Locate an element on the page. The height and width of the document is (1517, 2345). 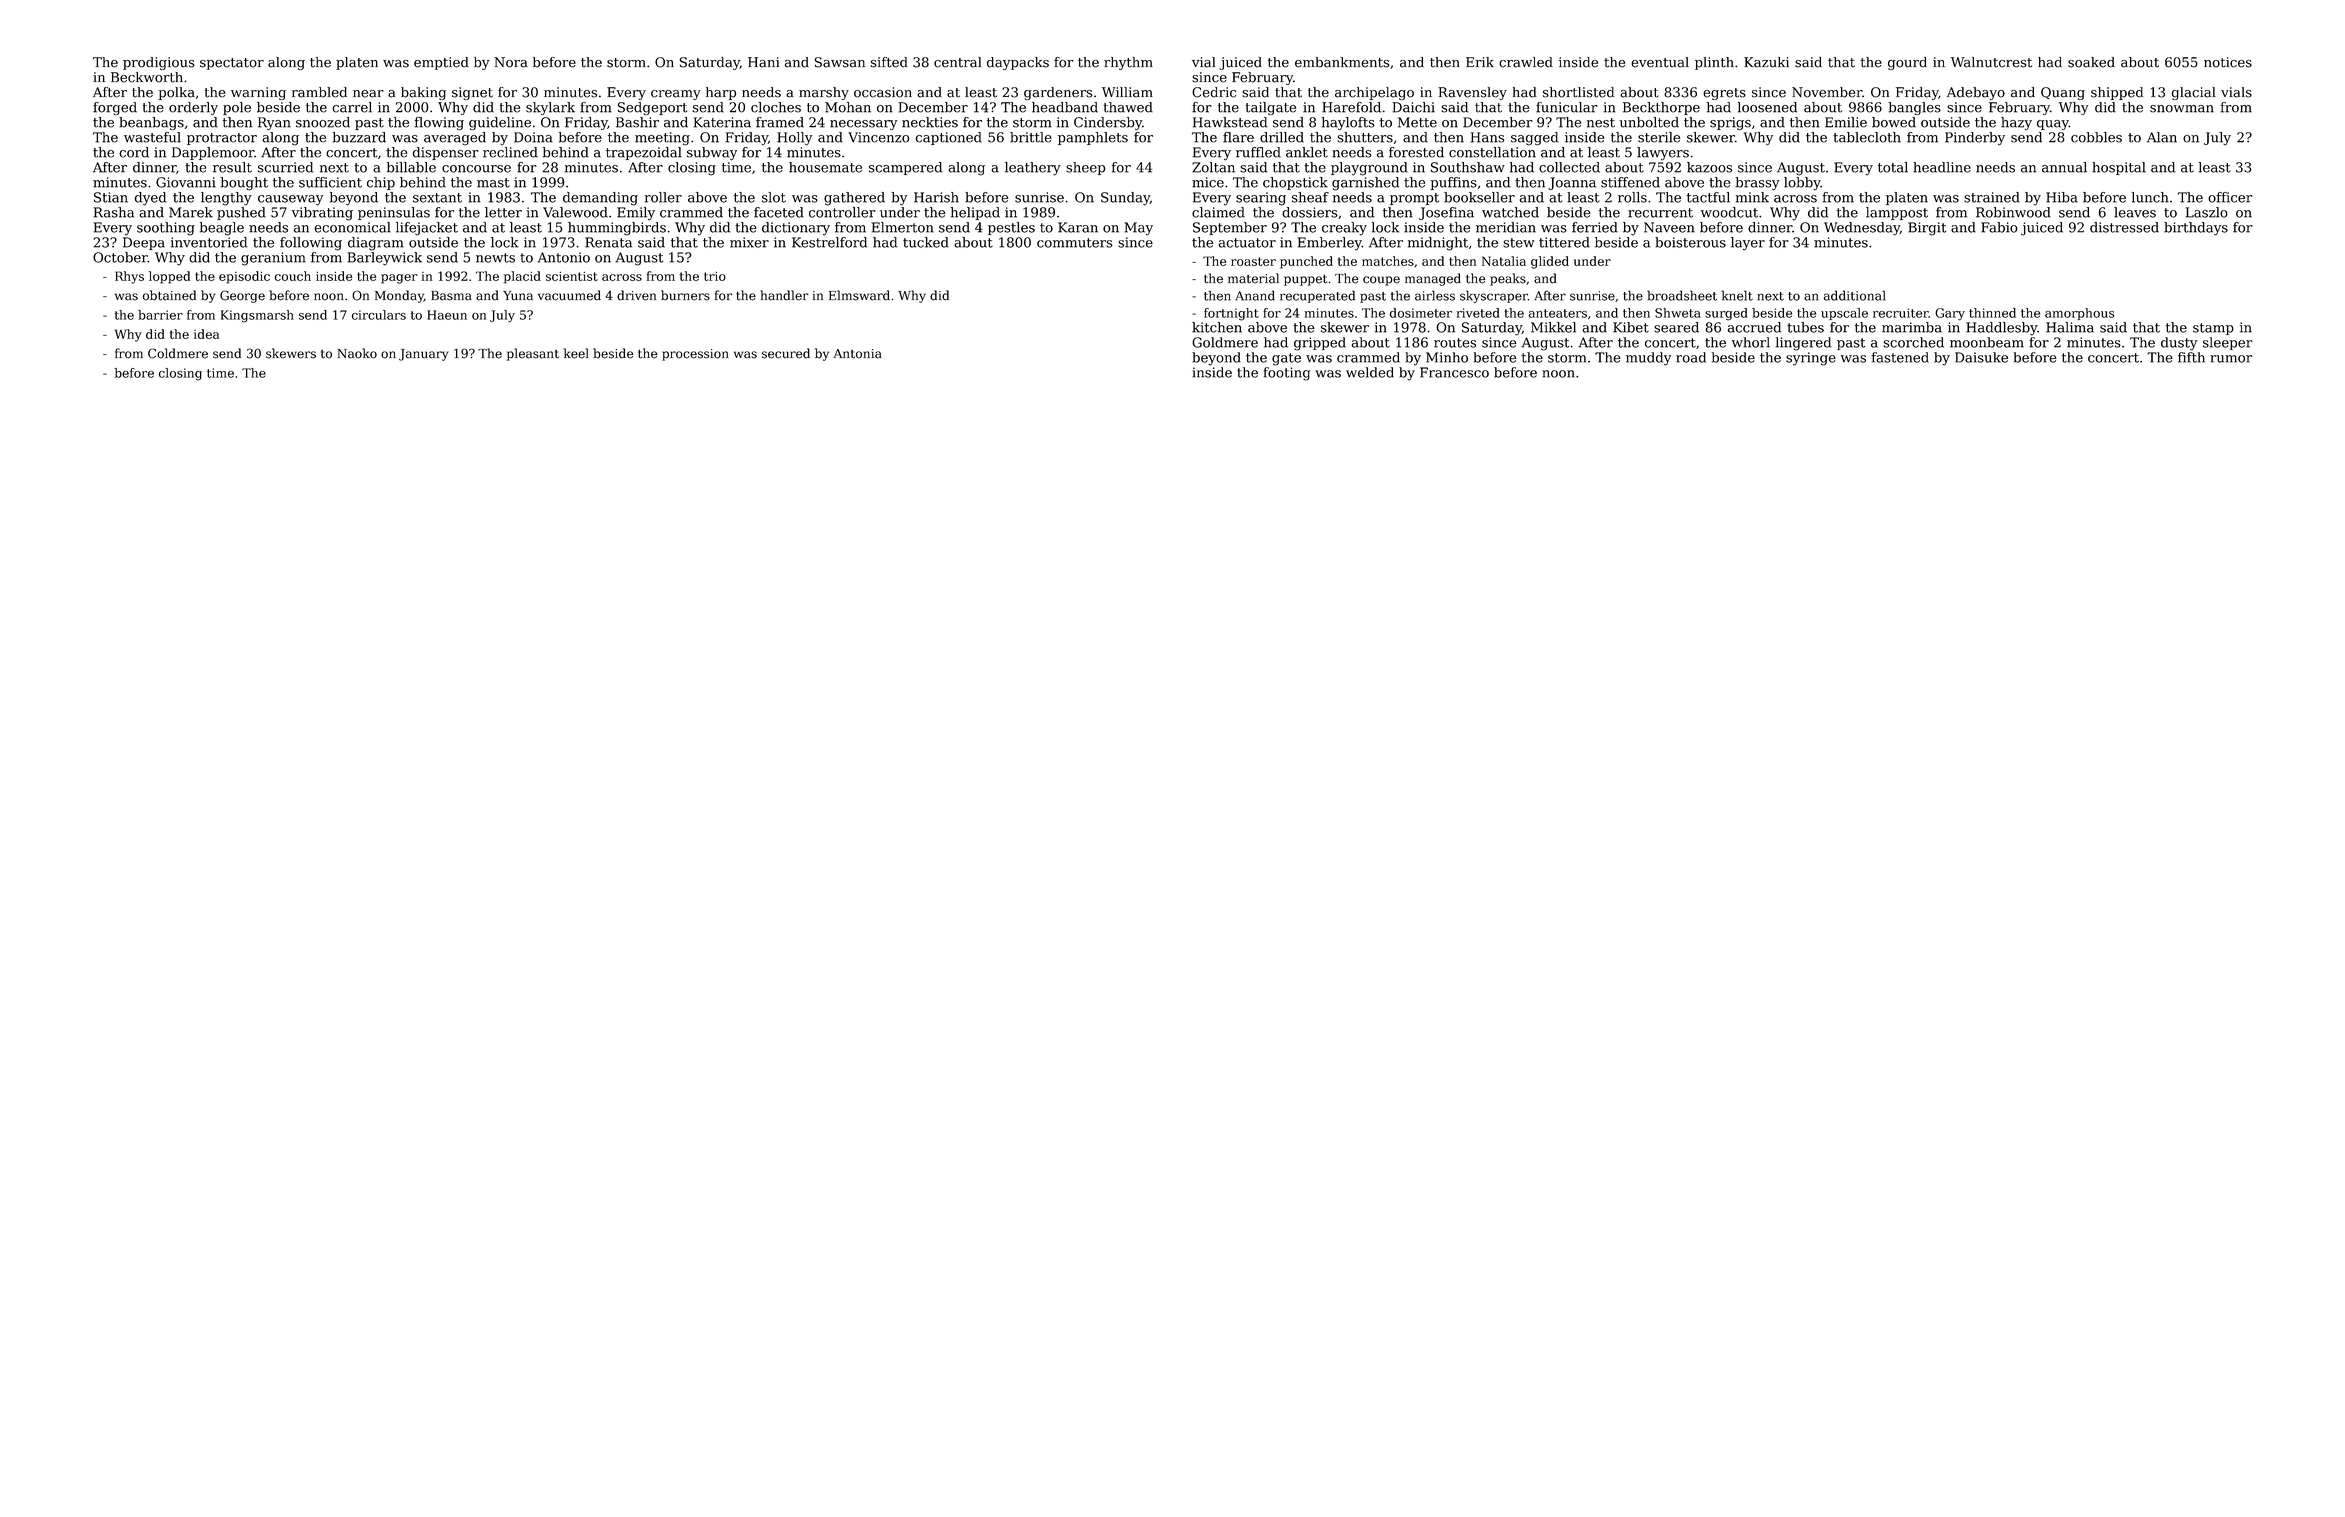
lawyers is located at coordinates (1663, 154).
